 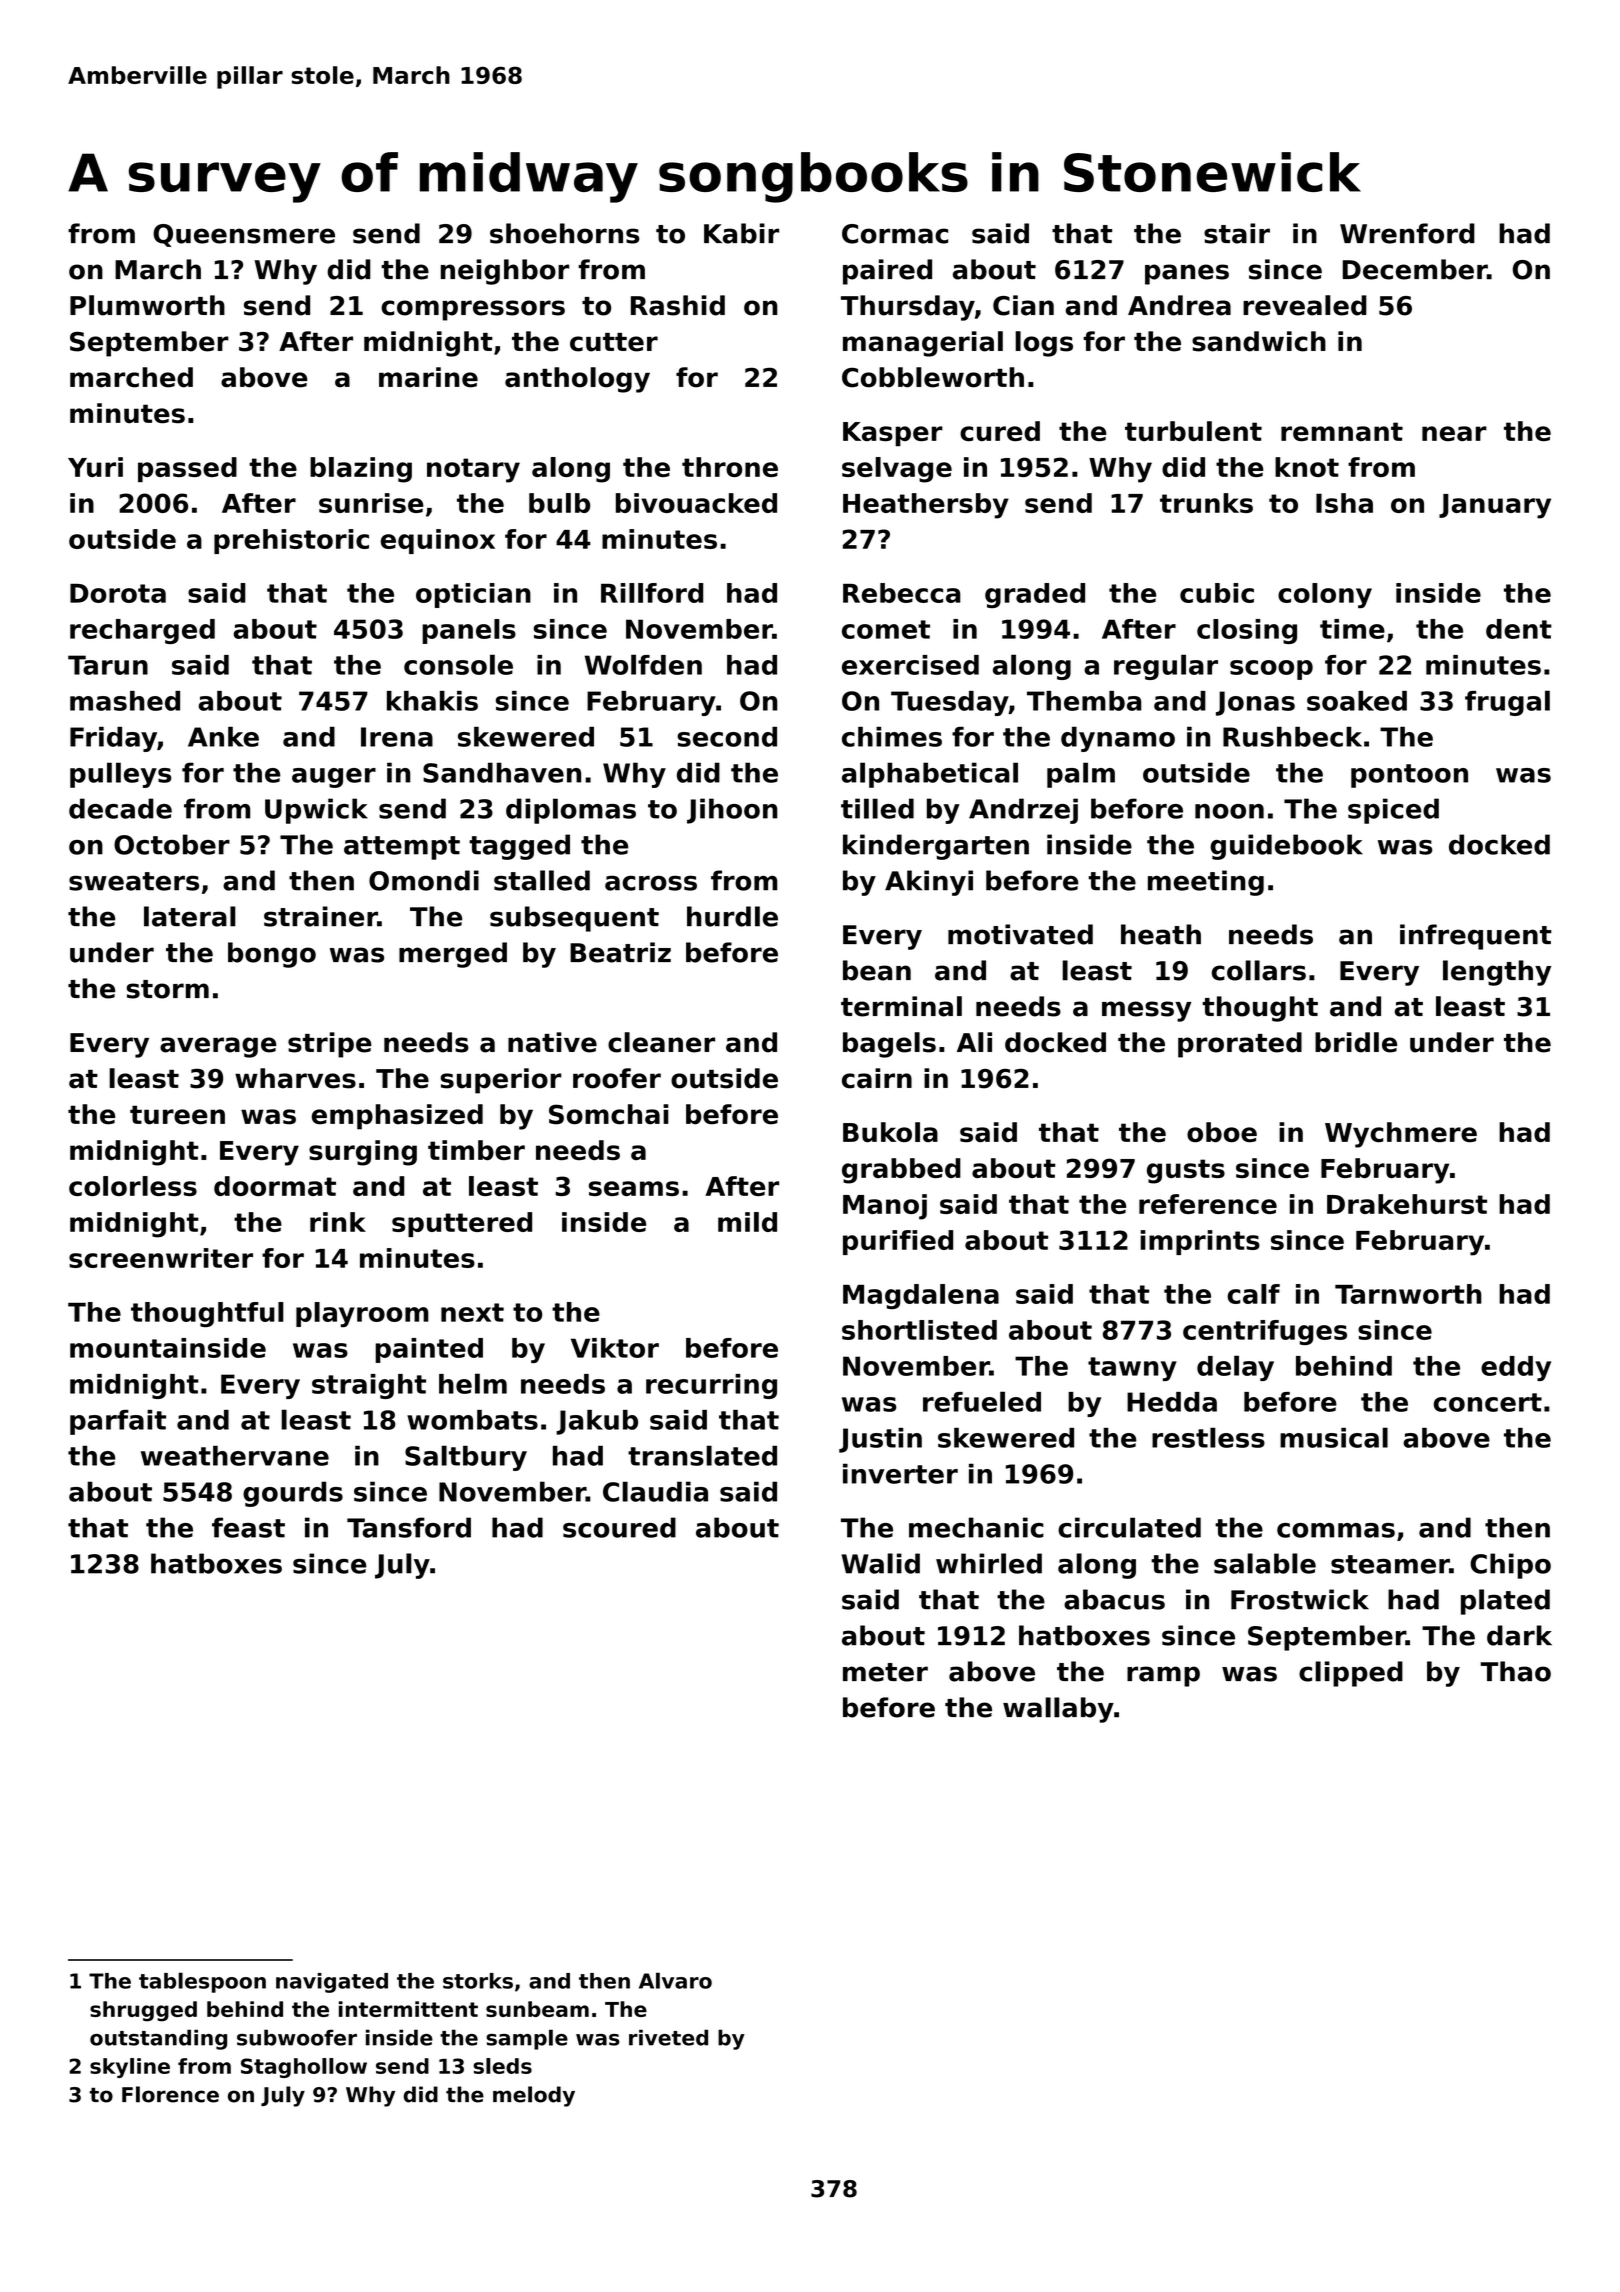 What do you see at coordinates (1415, 269) in the page?
I see `December` at bounding box center [1415, 269].
